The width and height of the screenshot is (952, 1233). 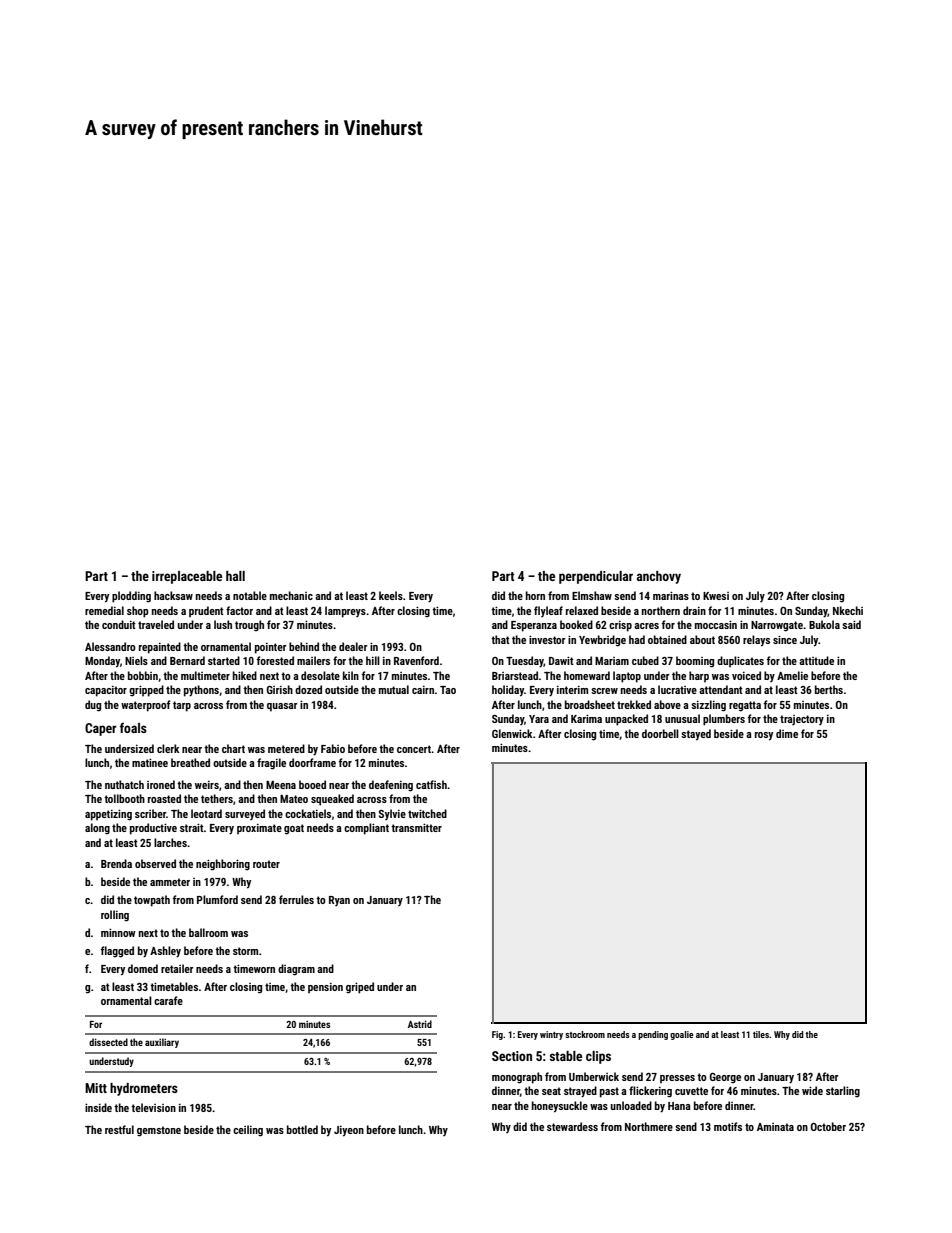 I want to click on hall, so click(x=235, y=576).
